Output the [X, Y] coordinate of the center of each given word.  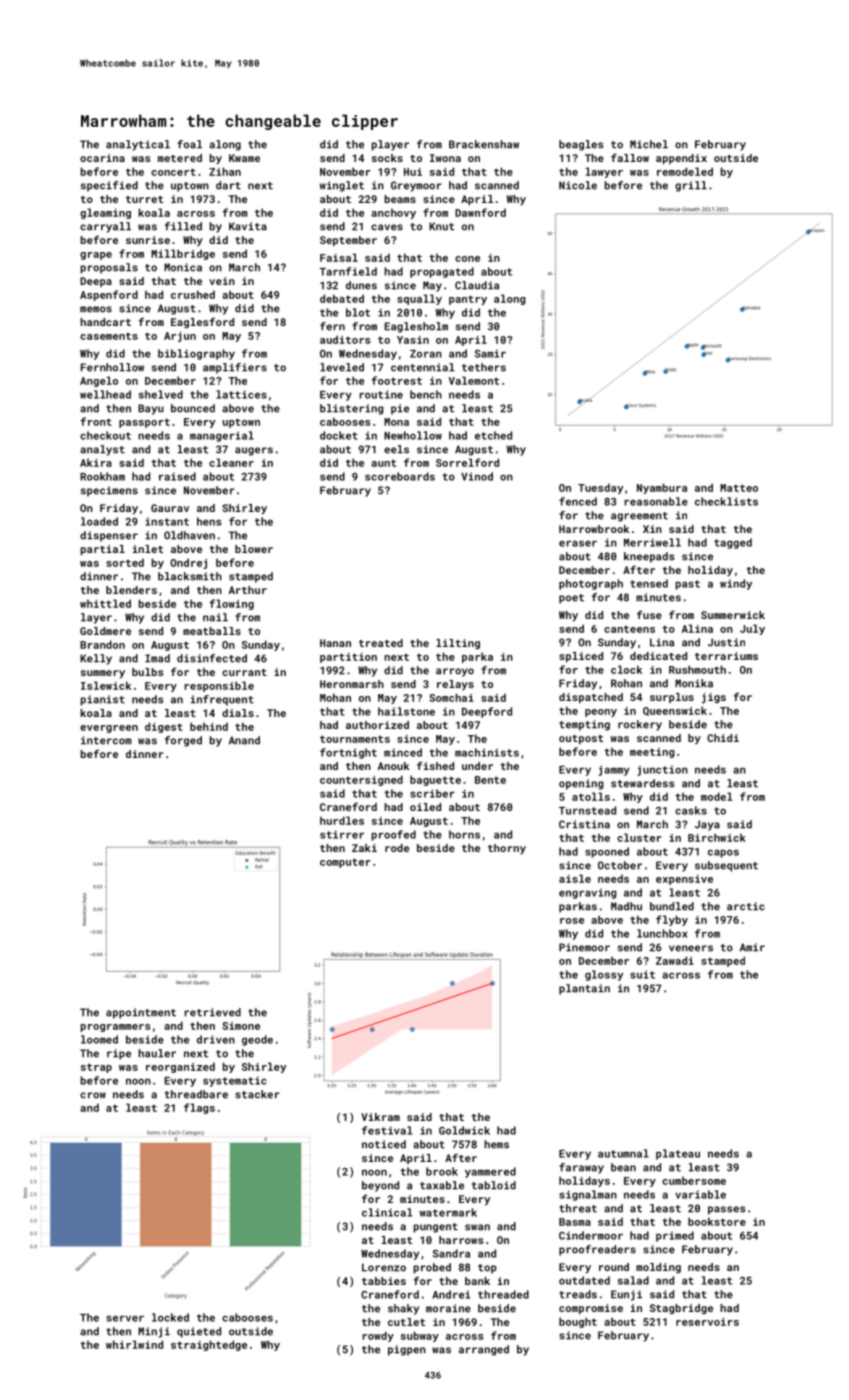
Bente [490, 780]
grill [691, 186]
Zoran [426, 354]
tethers [484, 367]
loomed [99, 1039]
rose [572, 921]
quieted [199, 1332]
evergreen [109, 729]
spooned [607, 852]
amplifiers [235, 368]
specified [109, 186]
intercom [106, 740]
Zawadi [675, 960]
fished [435, 765]
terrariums [726, 656]
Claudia [477, 285]
